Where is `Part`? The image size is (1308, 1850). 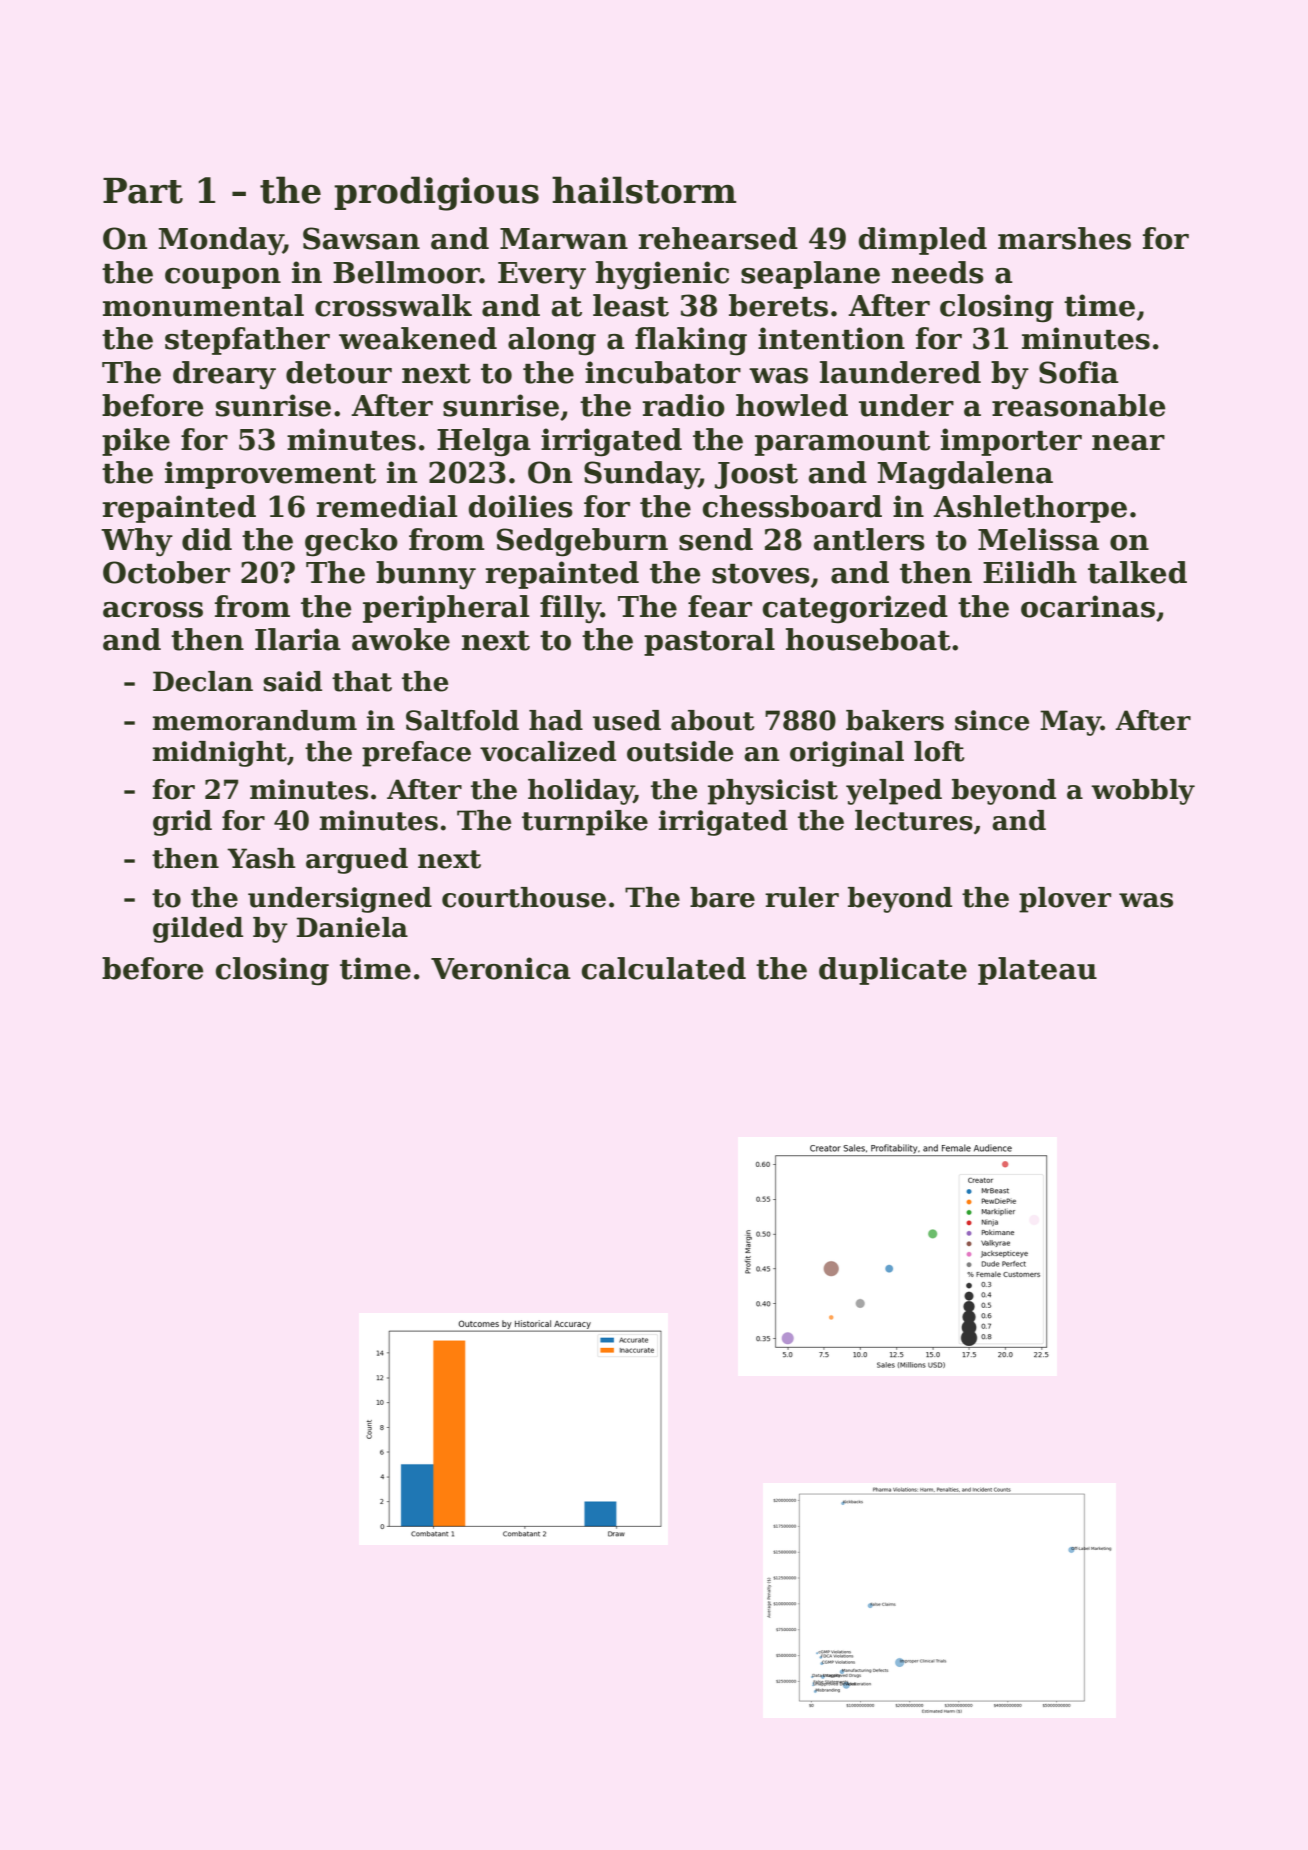 Part is located at coordinates (143, 191).
